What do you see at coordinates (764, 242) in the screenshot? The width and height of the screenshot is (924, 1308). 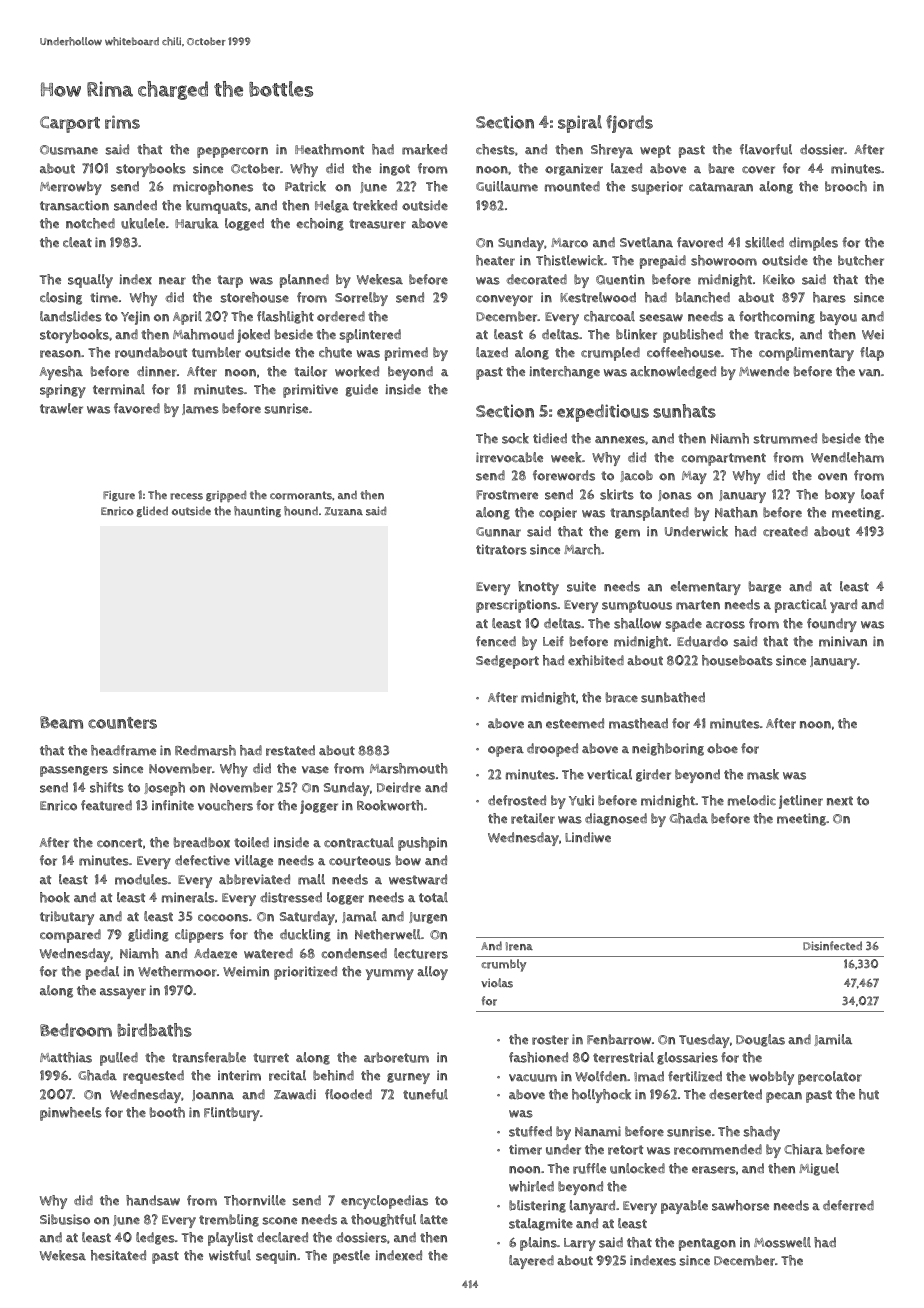 I see `skilled` at bounding box center [764, 242].
